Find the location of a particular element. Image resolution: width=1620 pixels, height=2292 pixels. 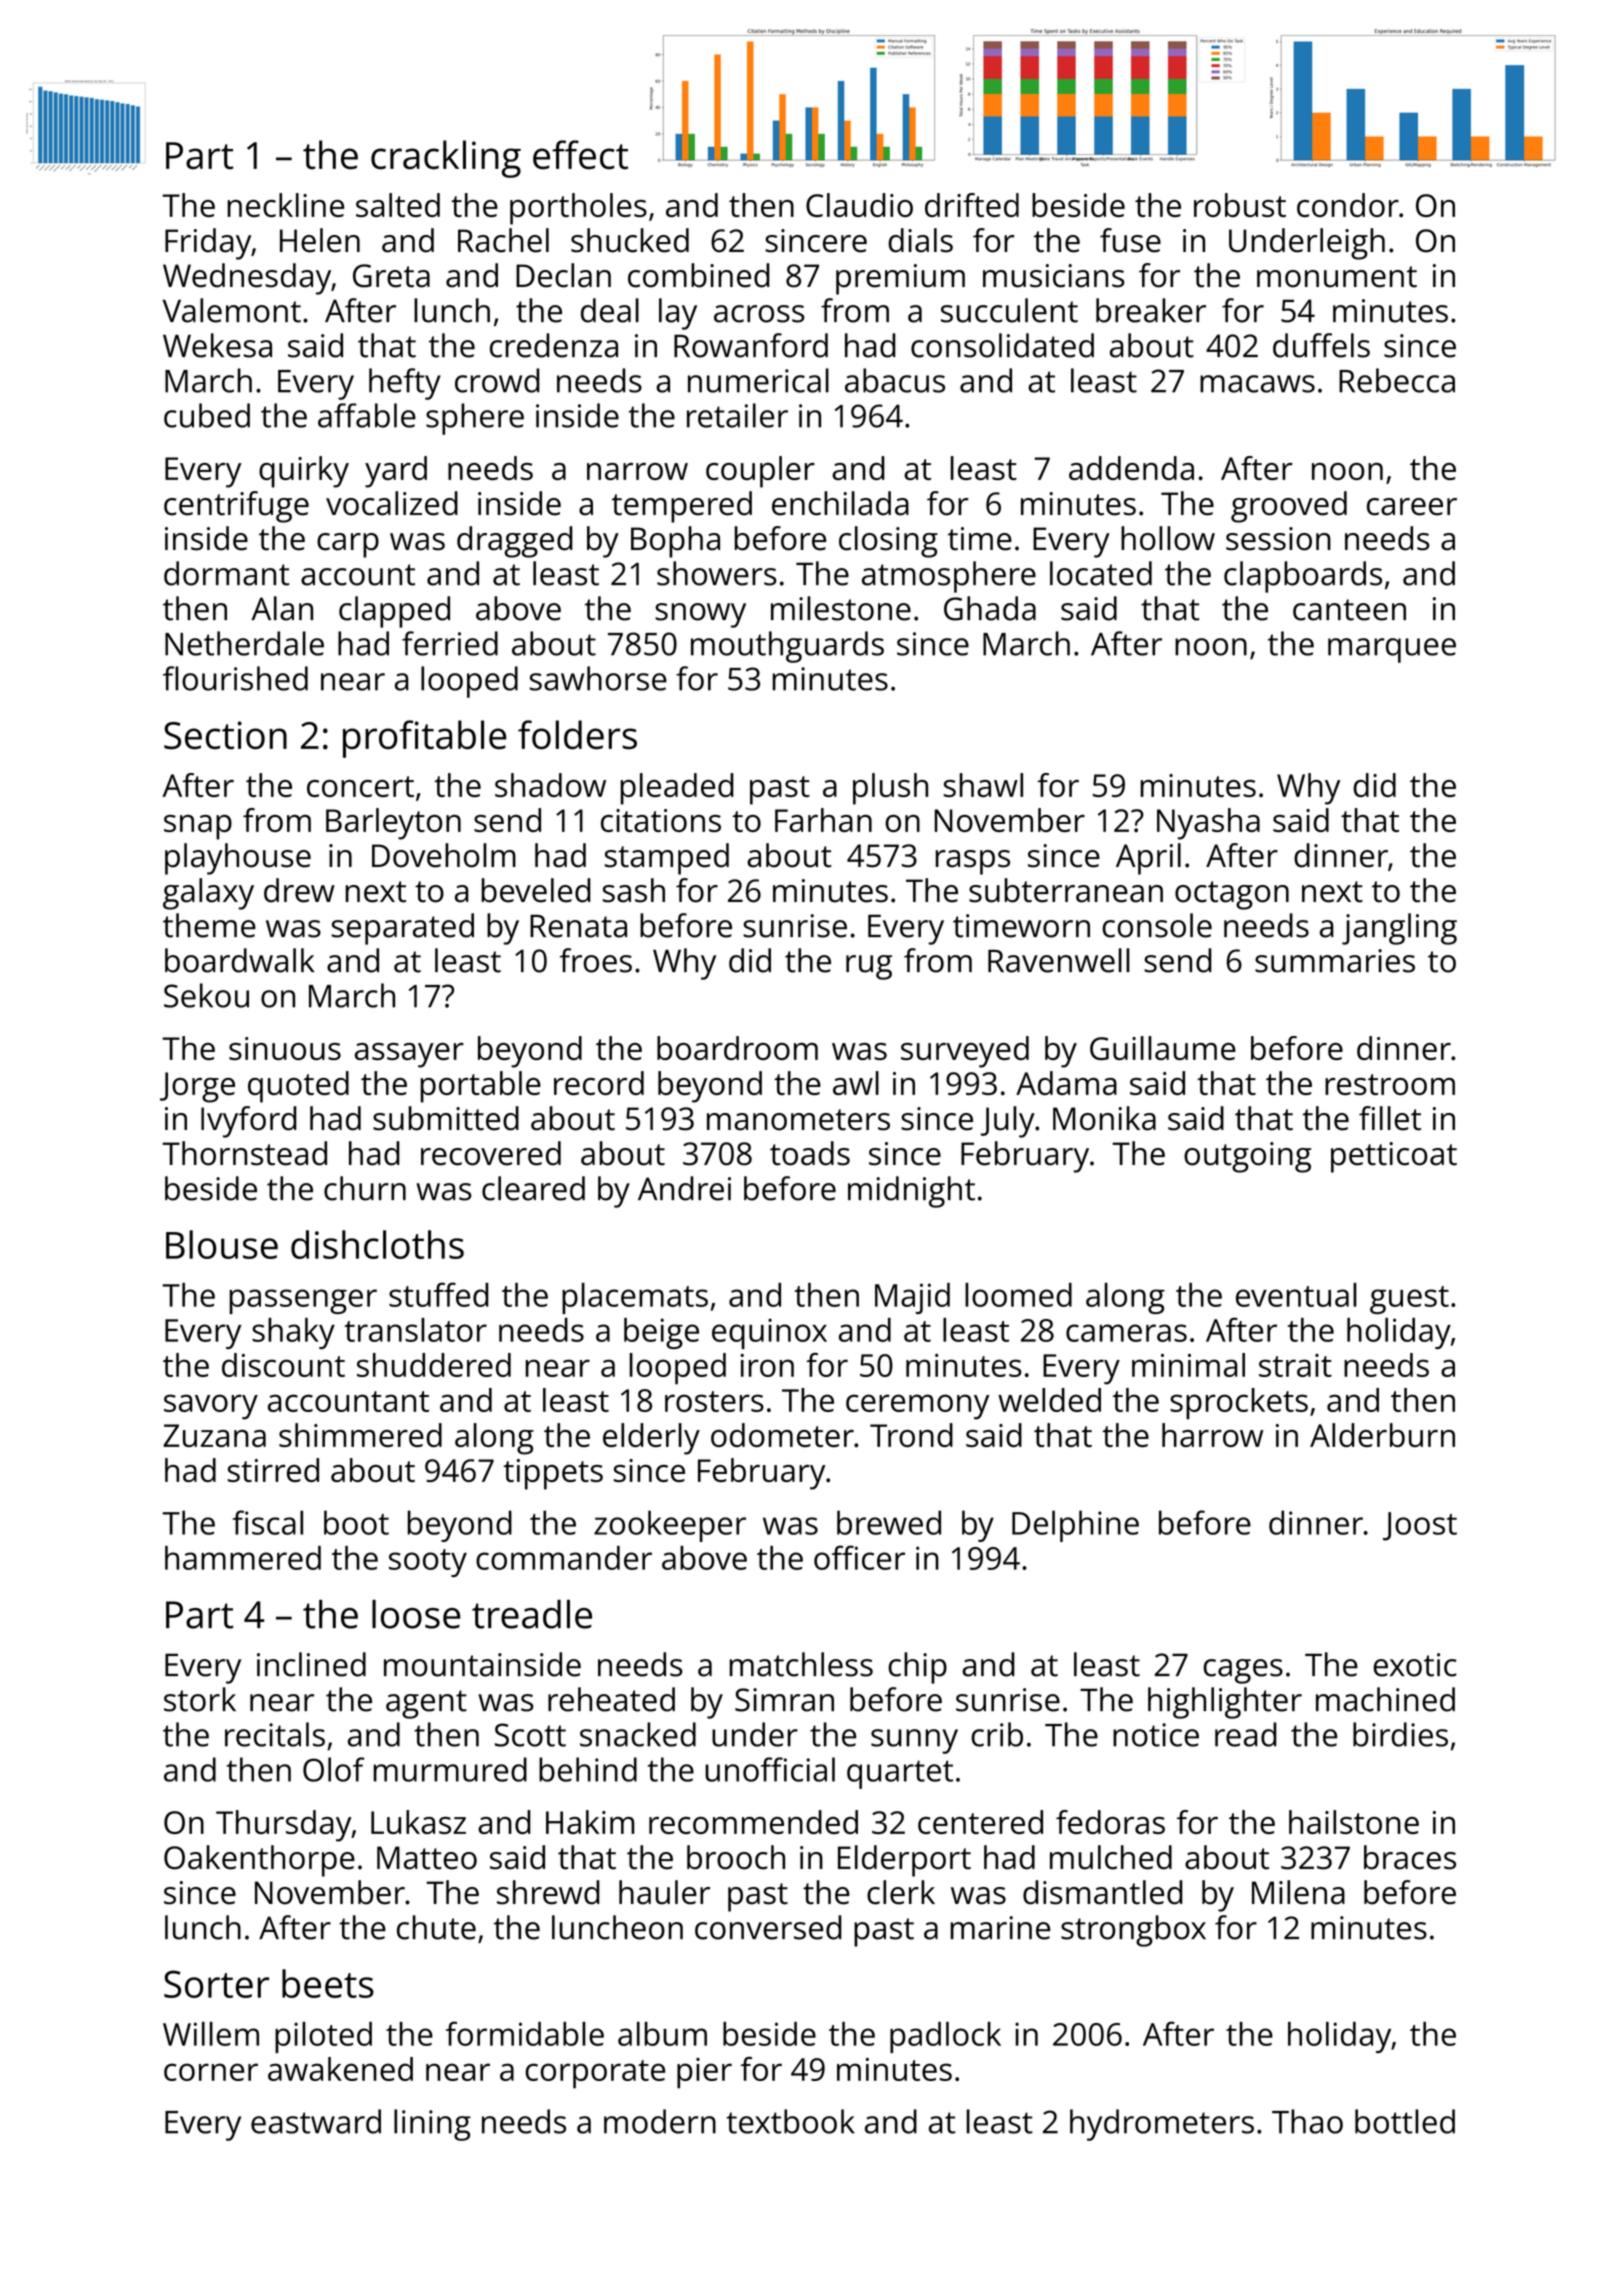

effect is located at coordinates (580, 155).
